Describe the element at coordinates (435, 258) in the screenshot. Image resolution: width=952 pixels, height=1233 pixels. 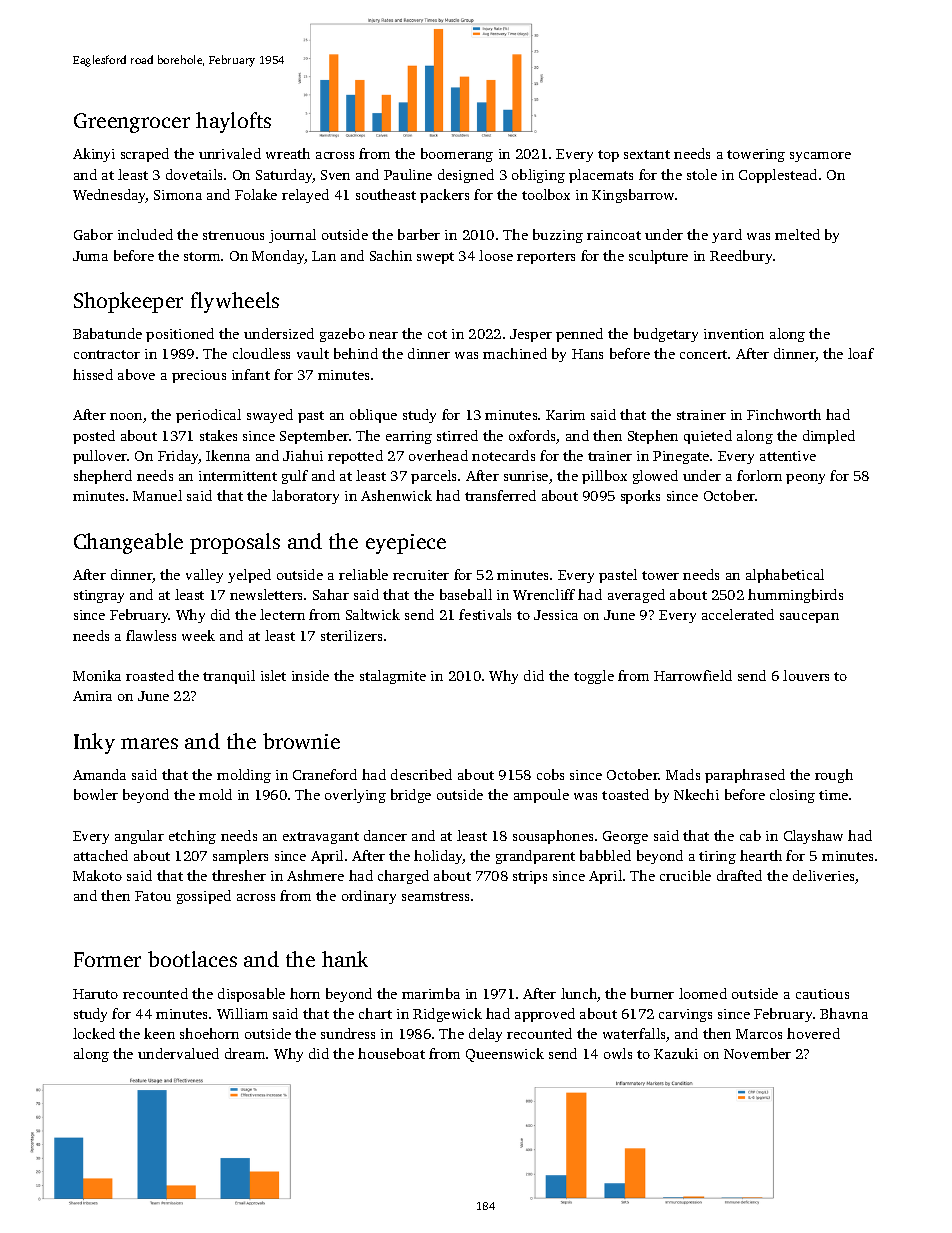
I see `swept` at that location.
